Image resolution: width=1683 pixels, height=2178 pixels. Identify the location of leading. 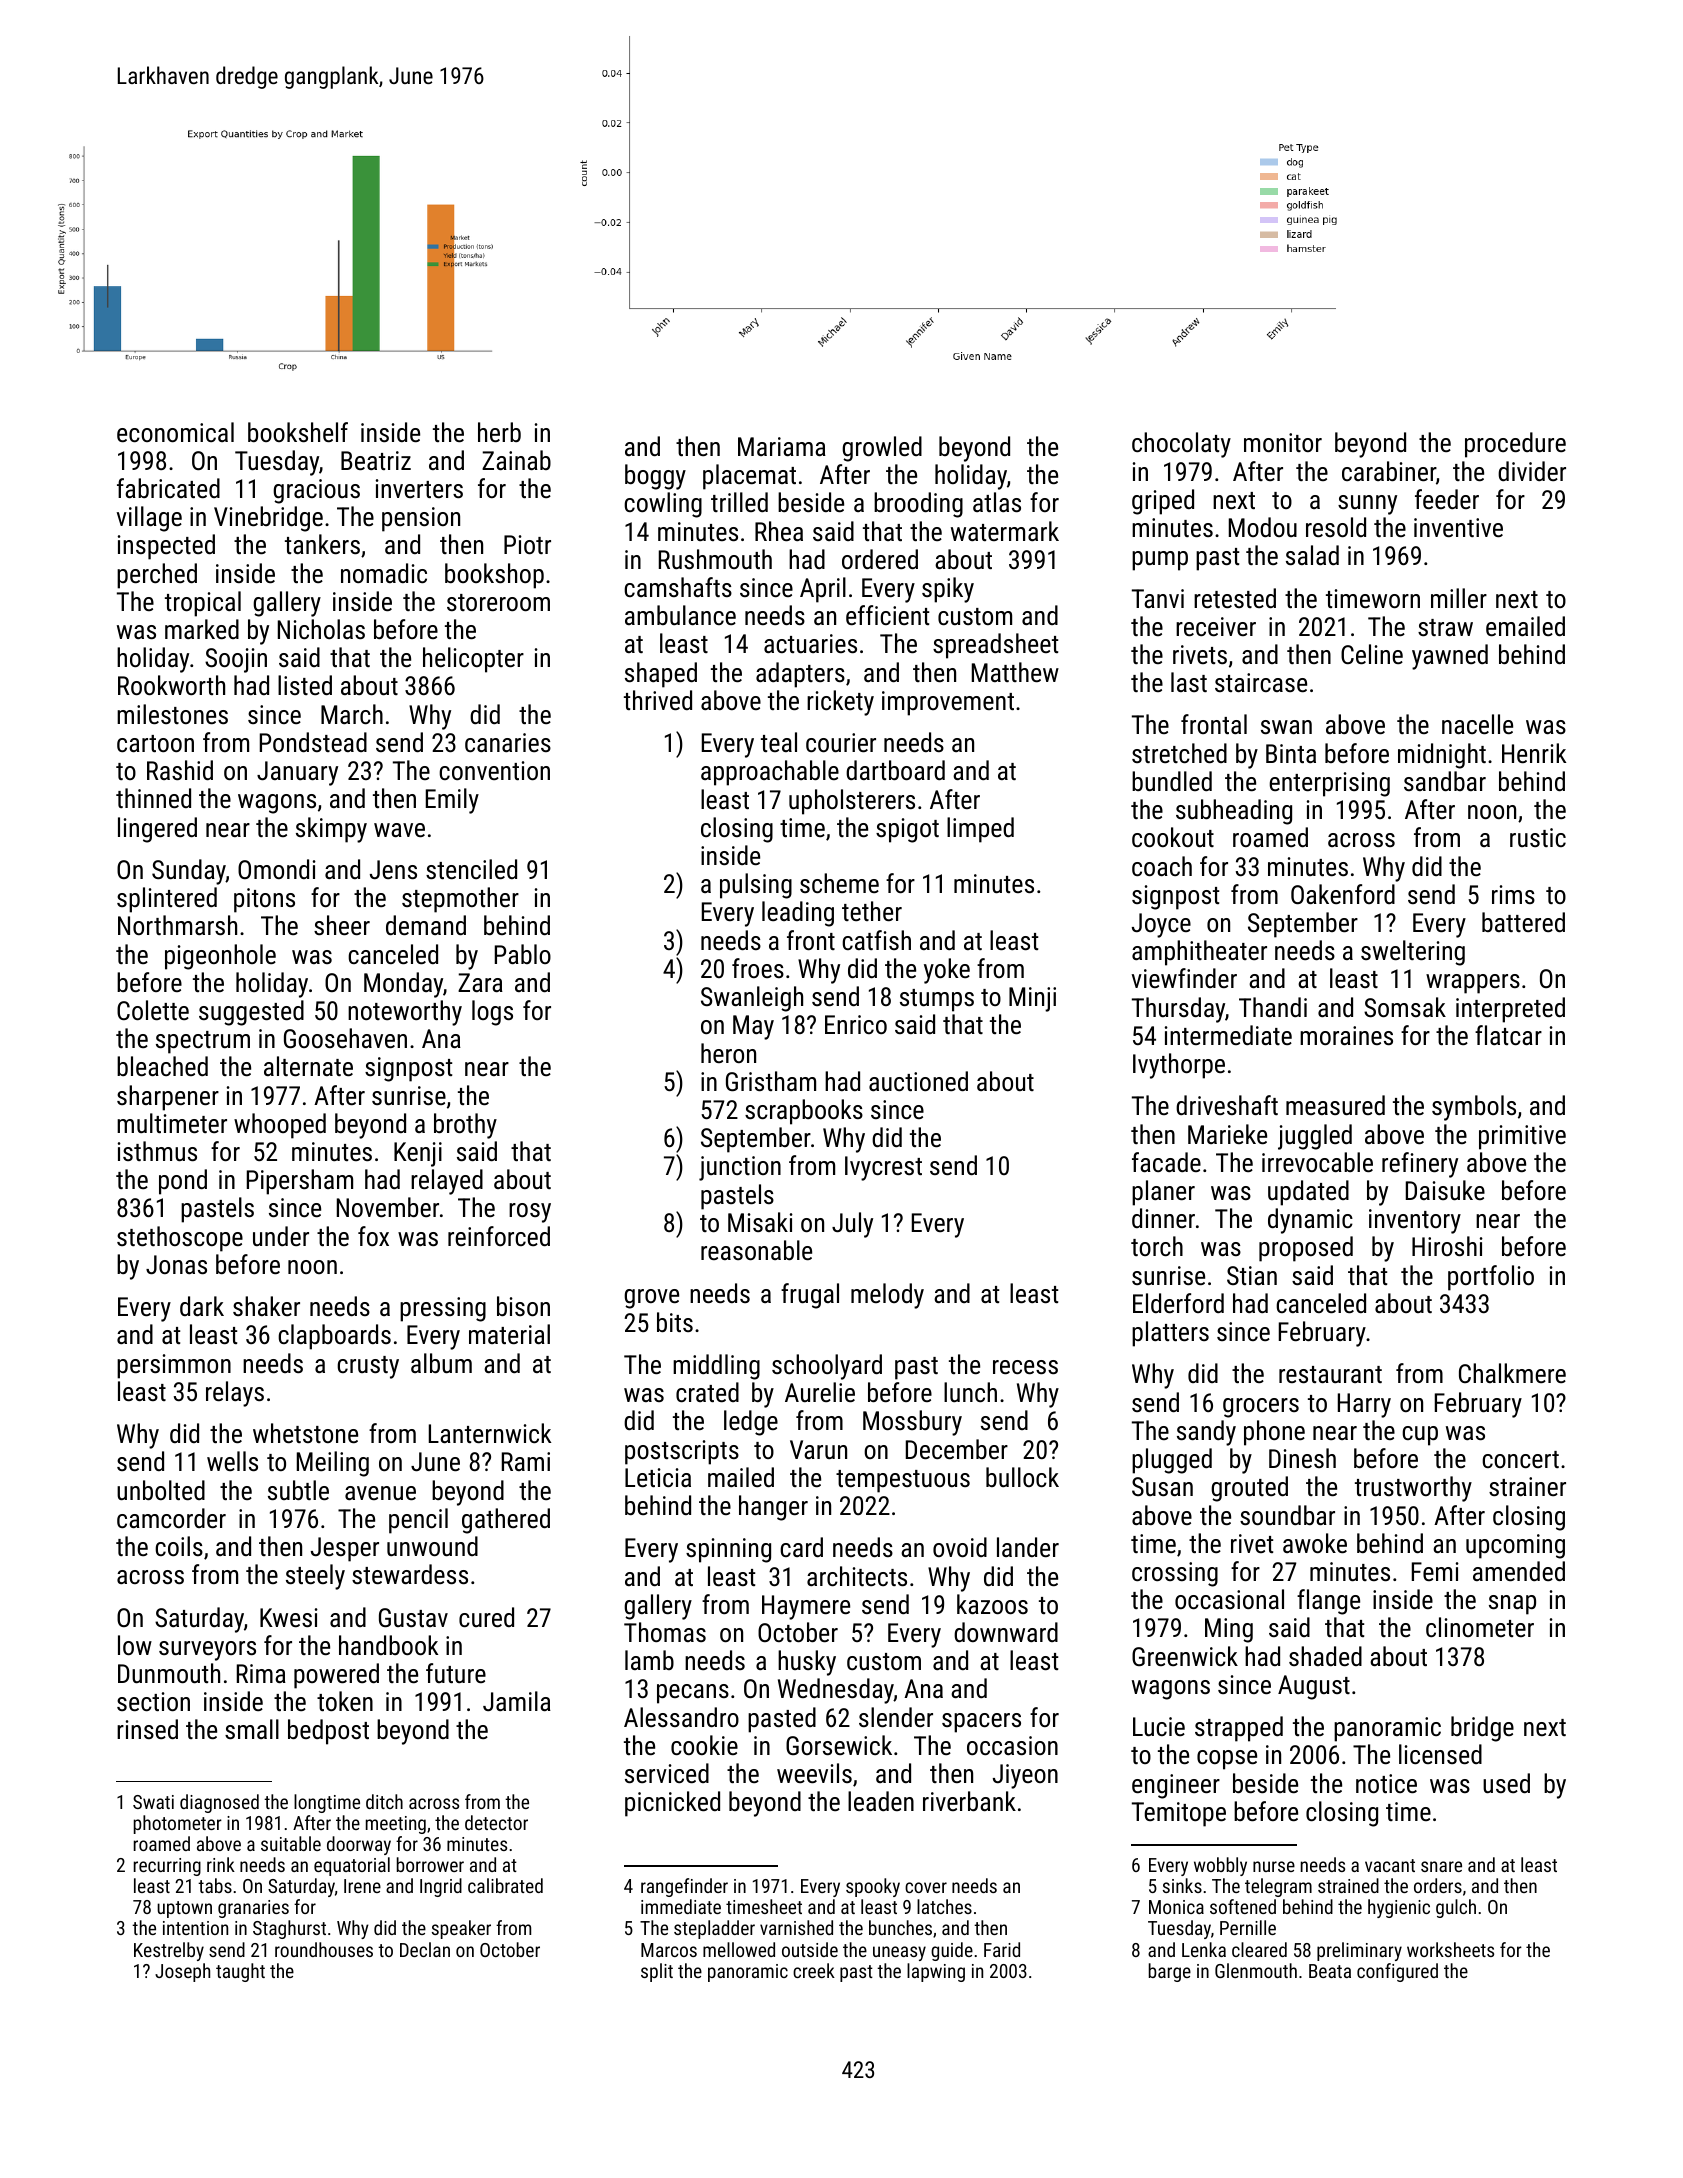
(798, 914).
